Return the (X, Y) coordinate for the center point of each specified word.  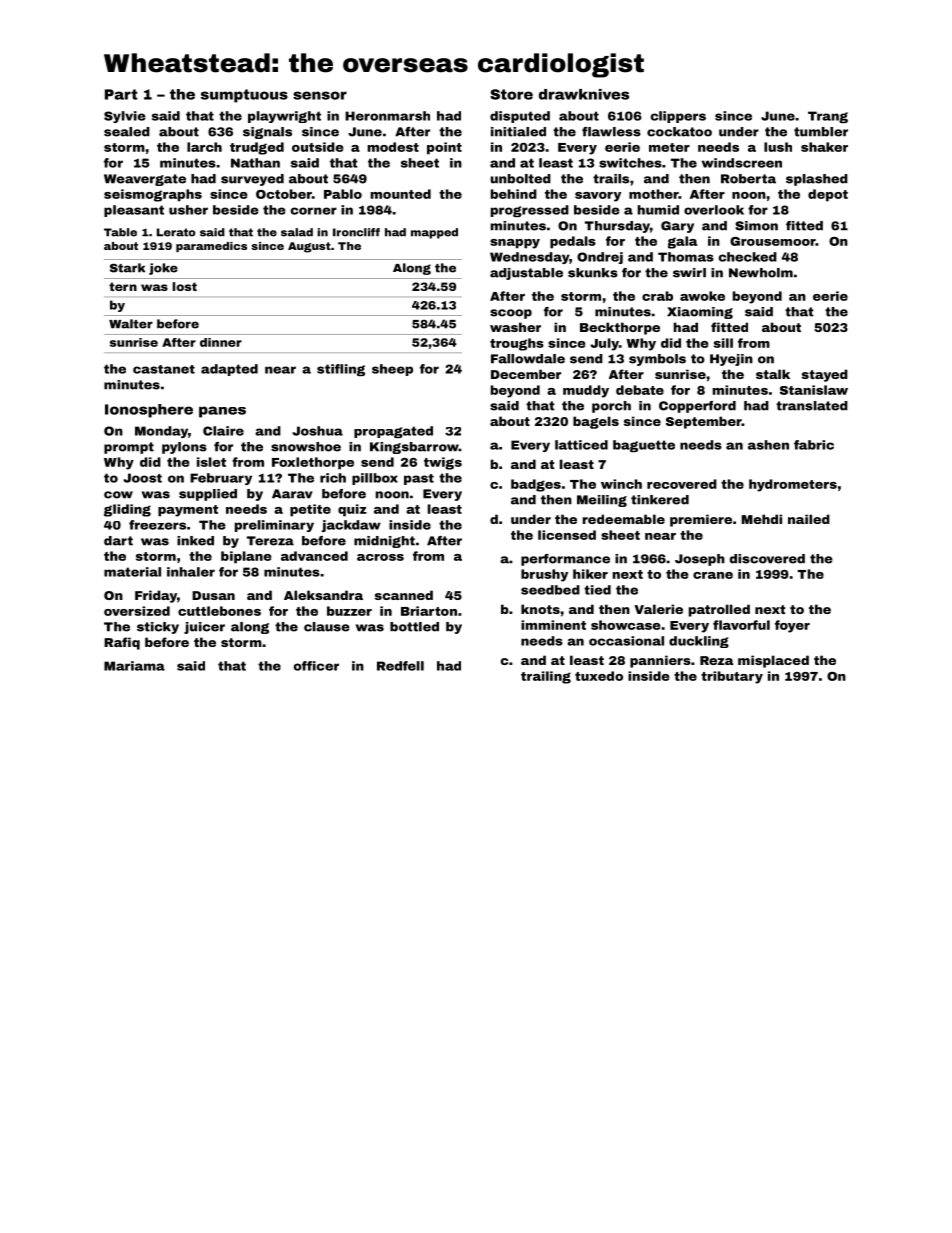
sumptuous (244, 96)
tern (123, 286)
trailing (546, 677)
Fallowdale (528, 359)
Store (511, 94)
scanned (404, 595)
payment (188, 511)
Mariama (134, 666)
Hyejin (731, 360)
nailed (809, 519)
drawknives (584, 94)
